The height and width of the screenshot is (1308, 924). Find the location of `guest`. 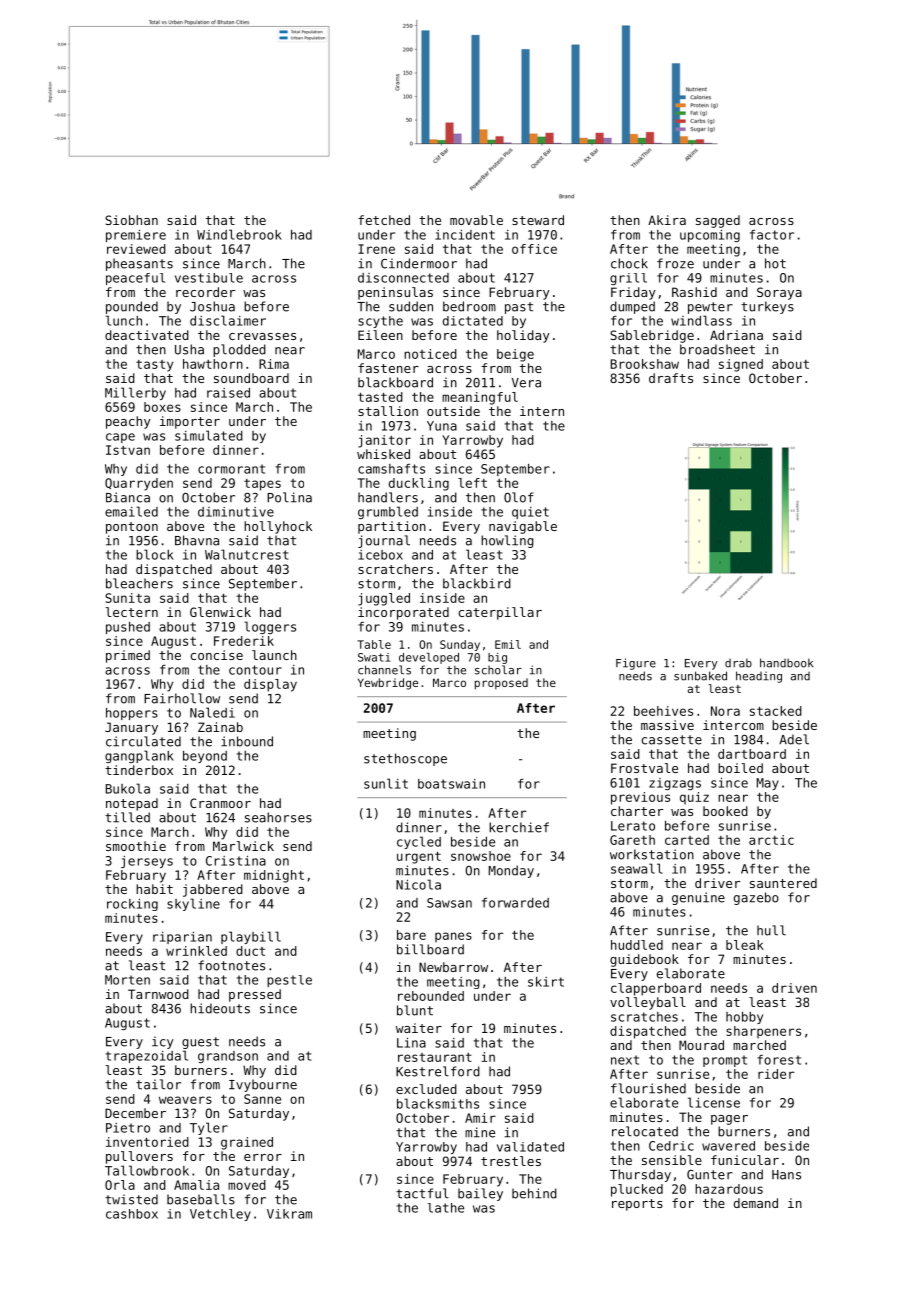

guest is located at coordinates (200, 1043).
